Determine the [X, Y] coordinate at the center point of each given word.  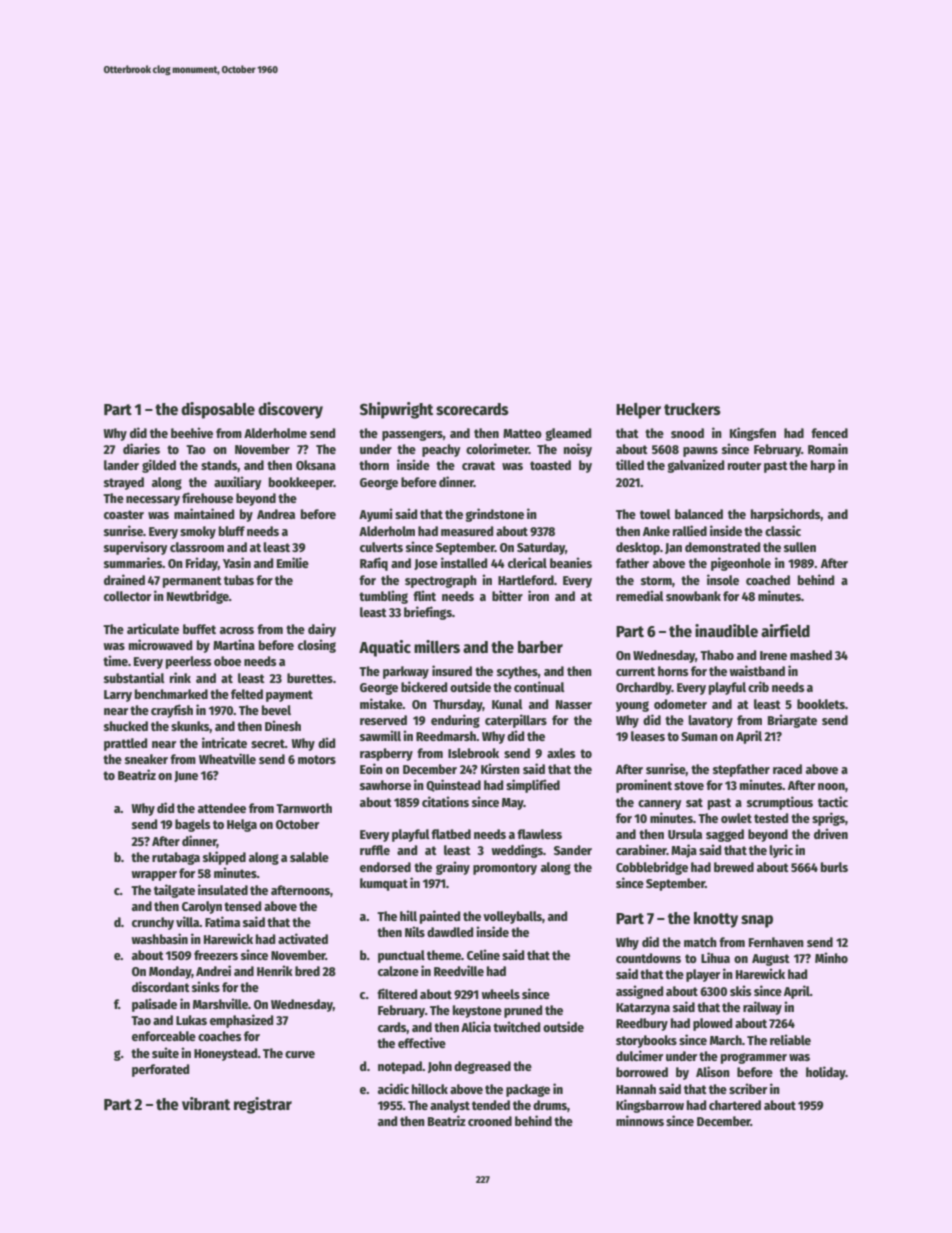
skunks [190, 727]
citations [445, 801]
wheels [500, 994]
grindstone [494, 515]
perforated [160, 1070]
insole [723, 579]
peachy [441, 450]
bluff [232, 531]
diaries [141, 448]
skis [740, 990]
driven [831, 833]
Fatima [222, 921]
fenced [829, 433]
